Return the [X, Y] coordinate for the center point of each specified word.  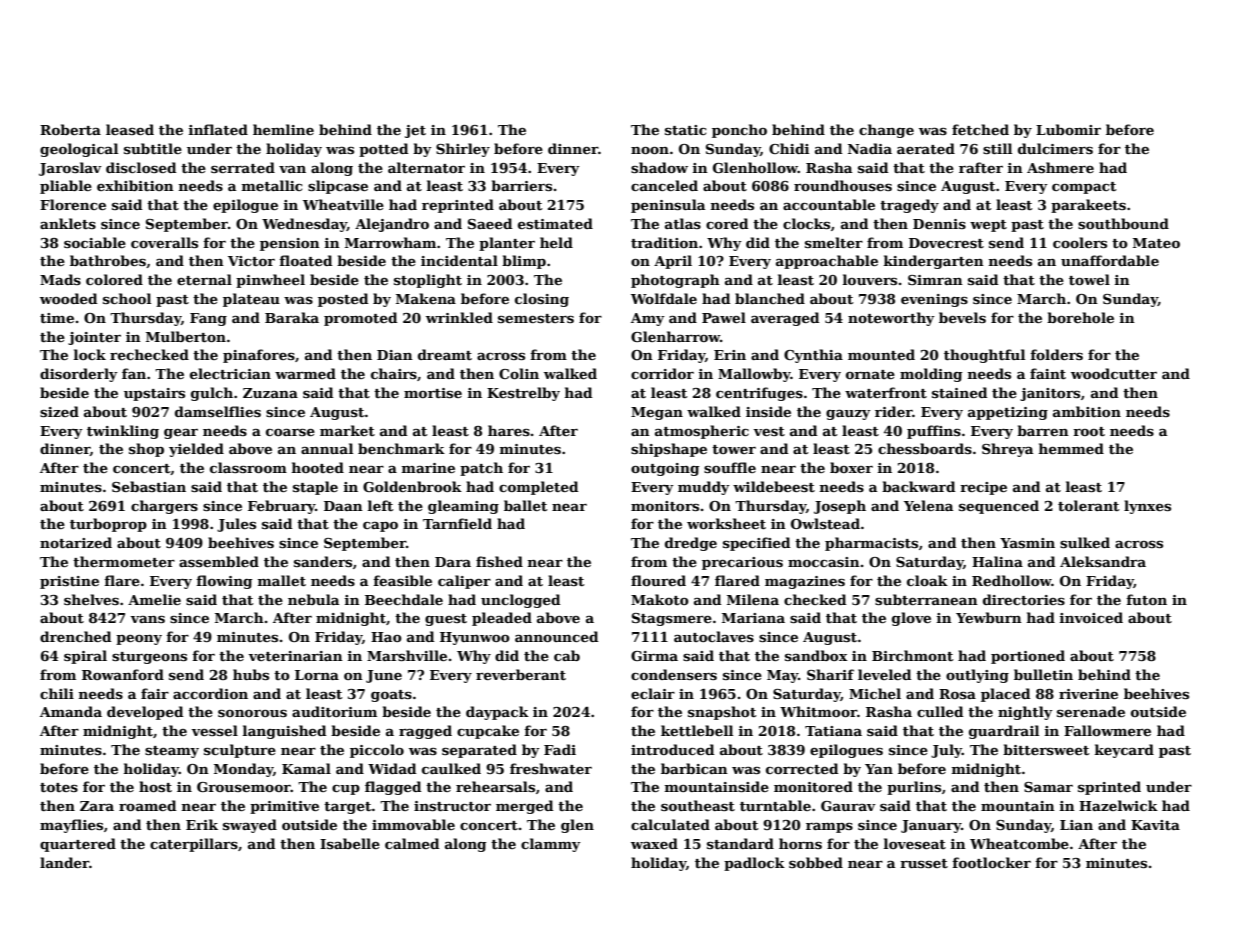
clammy [551, 845]
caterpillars [194, 845]
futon [1146, 599]
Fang [208, 319]
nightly [1025, 713]
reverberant [521, 674]
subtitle [153, 148]
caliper [464, 582]
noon [650, 150]
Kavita [1155, 825]
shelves [91, 599]
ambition [1087, 411]
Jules [236, 525]
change [886, 131]
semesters [536, 318]
